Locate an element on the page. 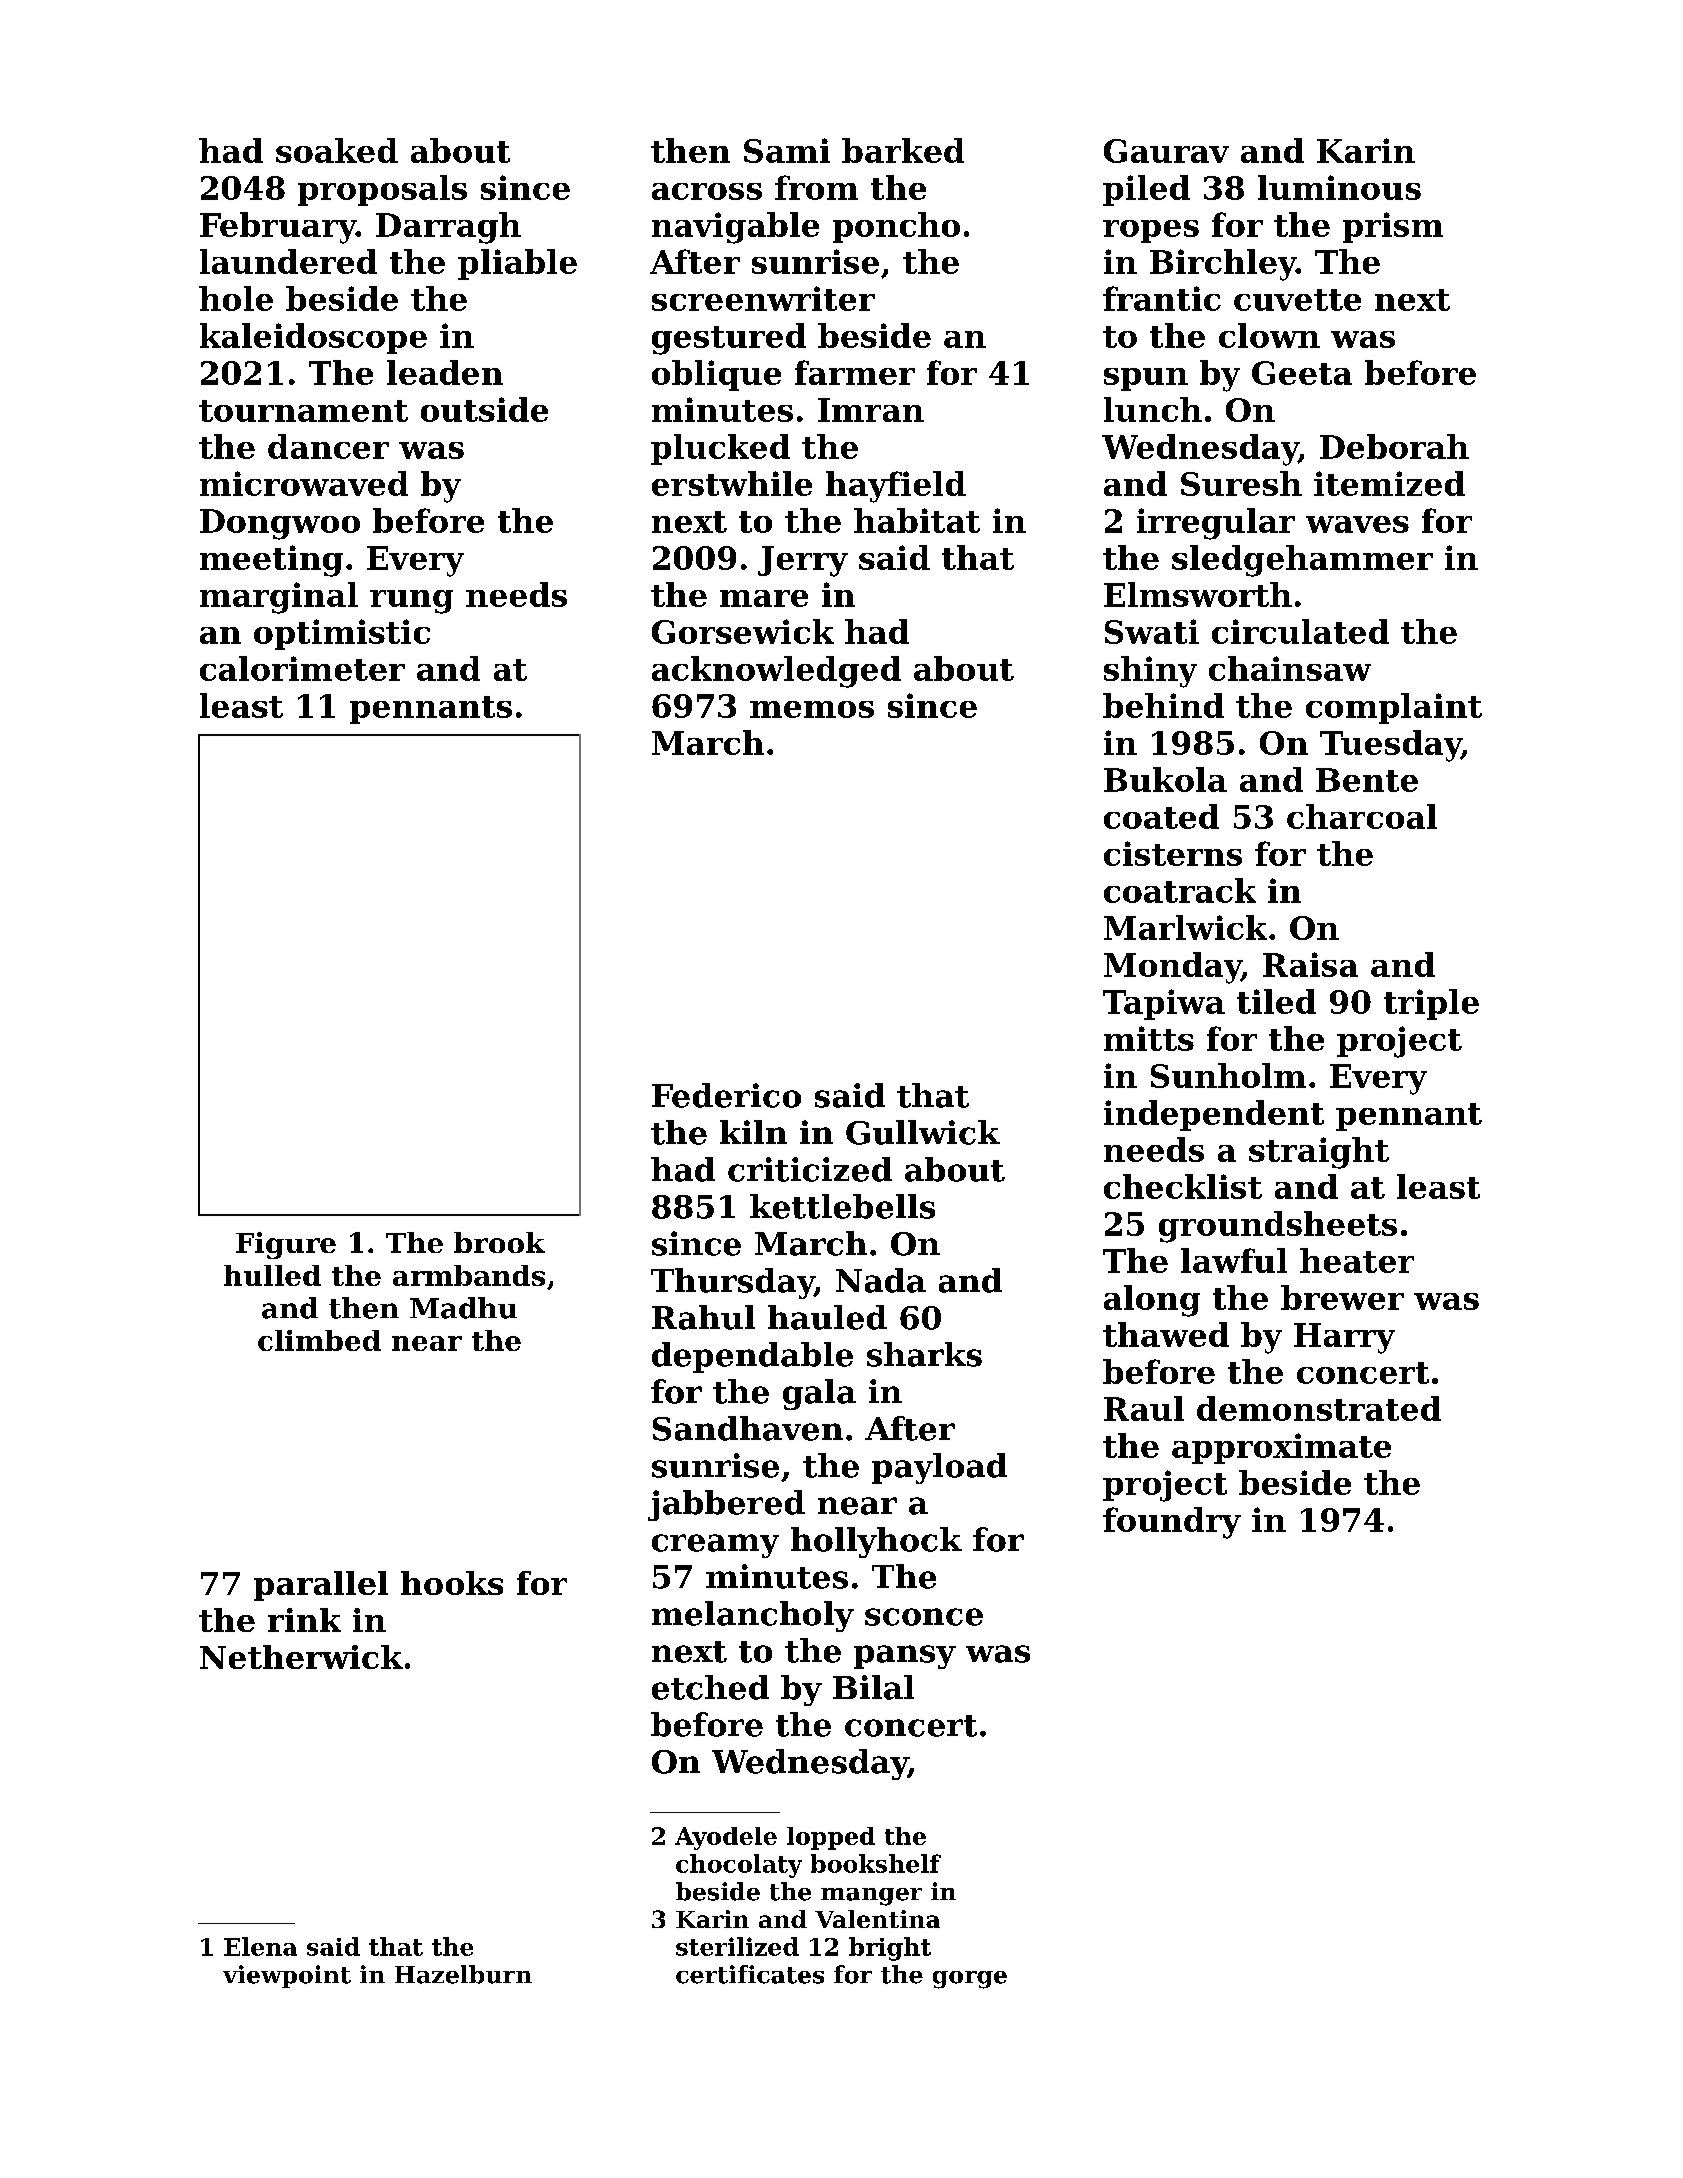  Netherwick is located at coordinates (301, 1657).
